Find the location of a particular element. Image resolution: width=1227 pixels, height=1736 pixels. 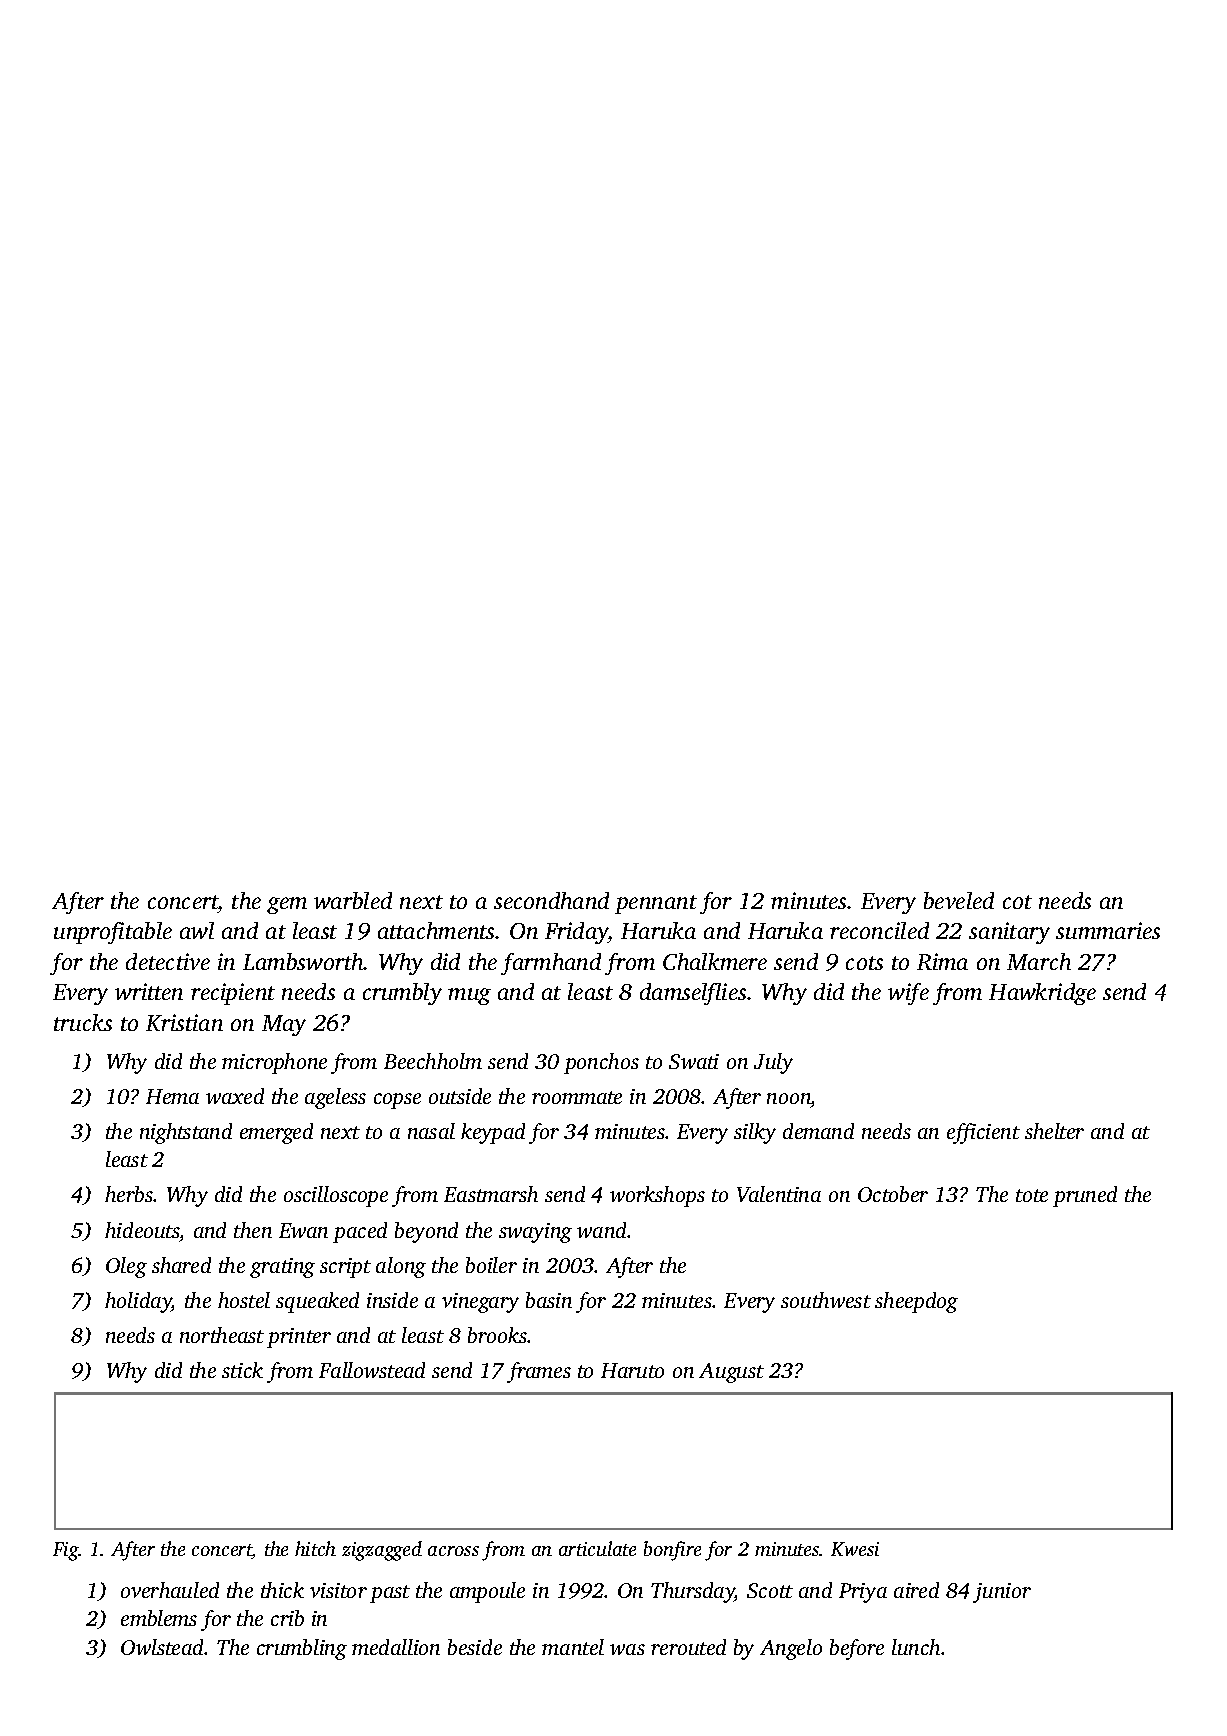

stick is located at coordinates (242, 1370).
